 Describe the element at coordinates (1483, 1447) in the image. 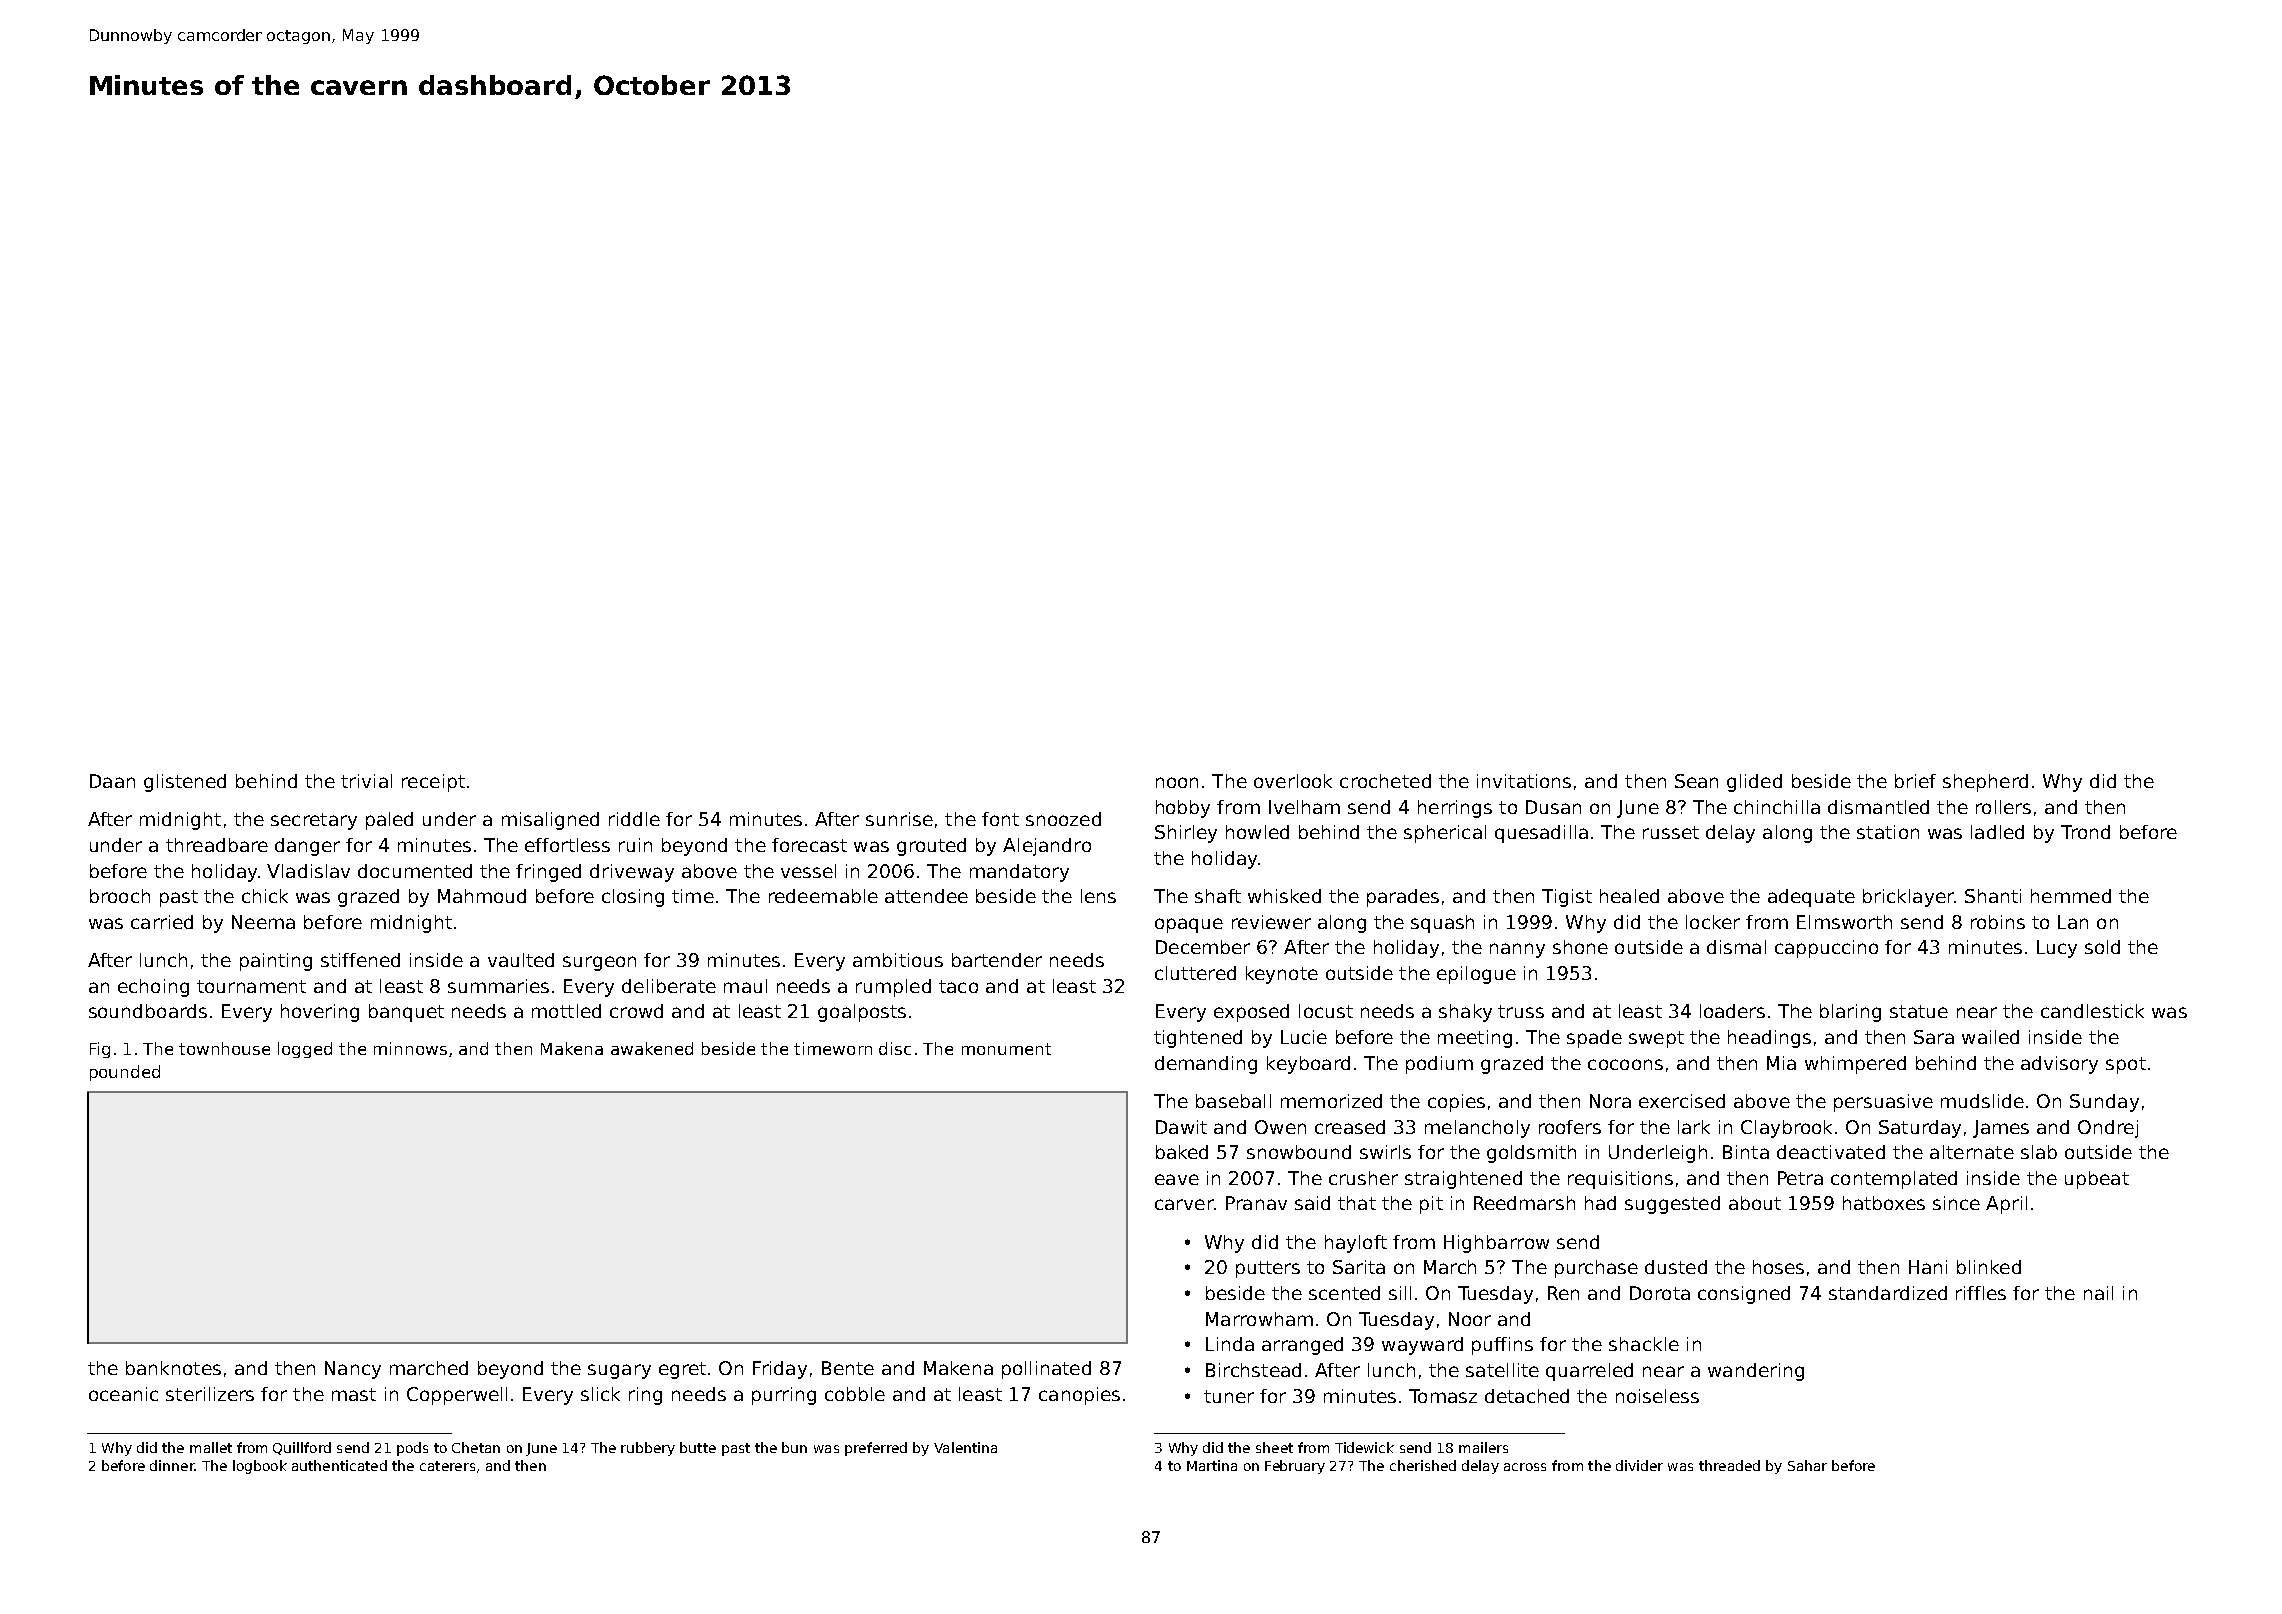

I see `mailers` at that location.
